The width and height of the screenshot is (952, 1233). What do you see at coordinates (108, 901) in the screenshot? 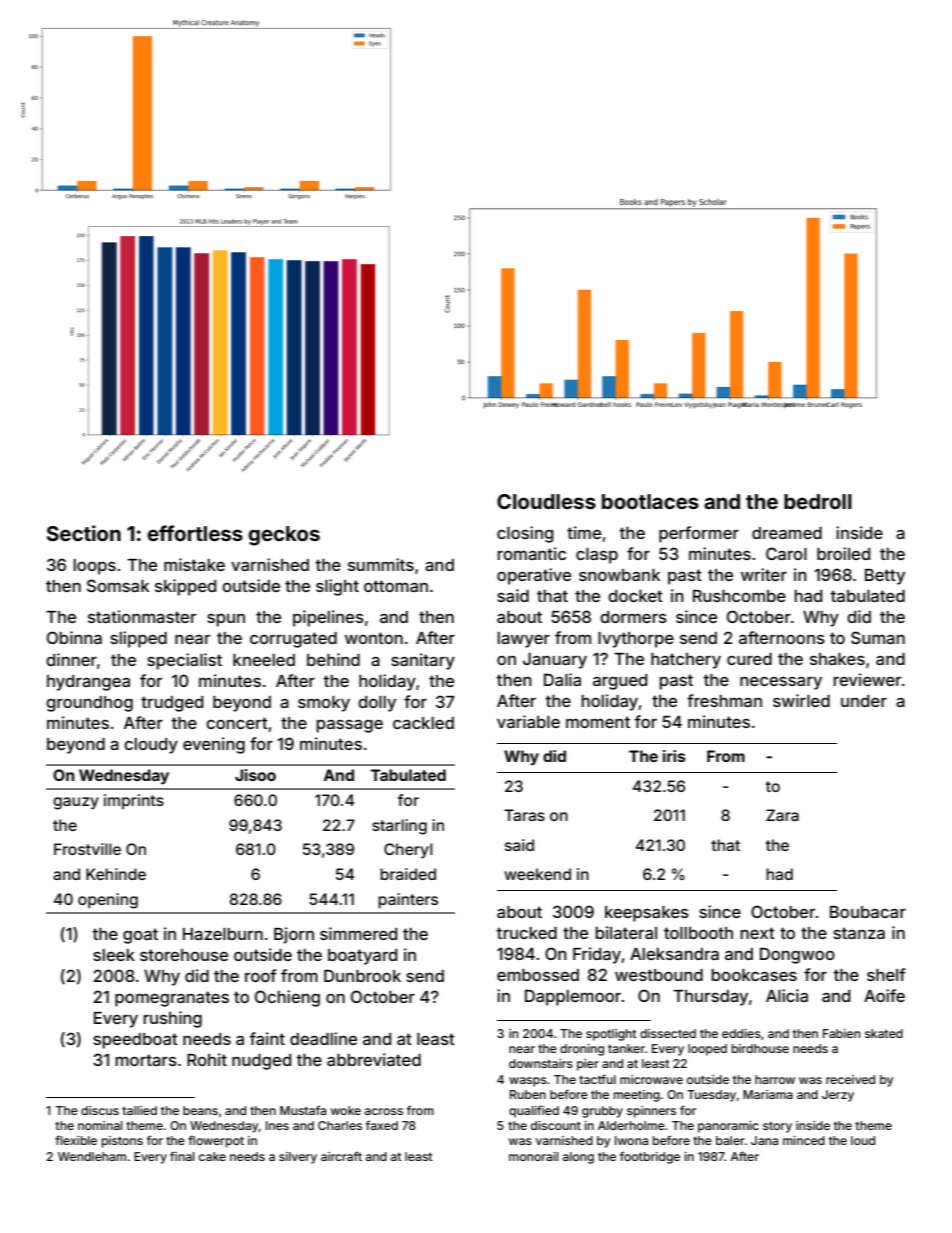
I see `opening` at bounding box center [108, 901].
